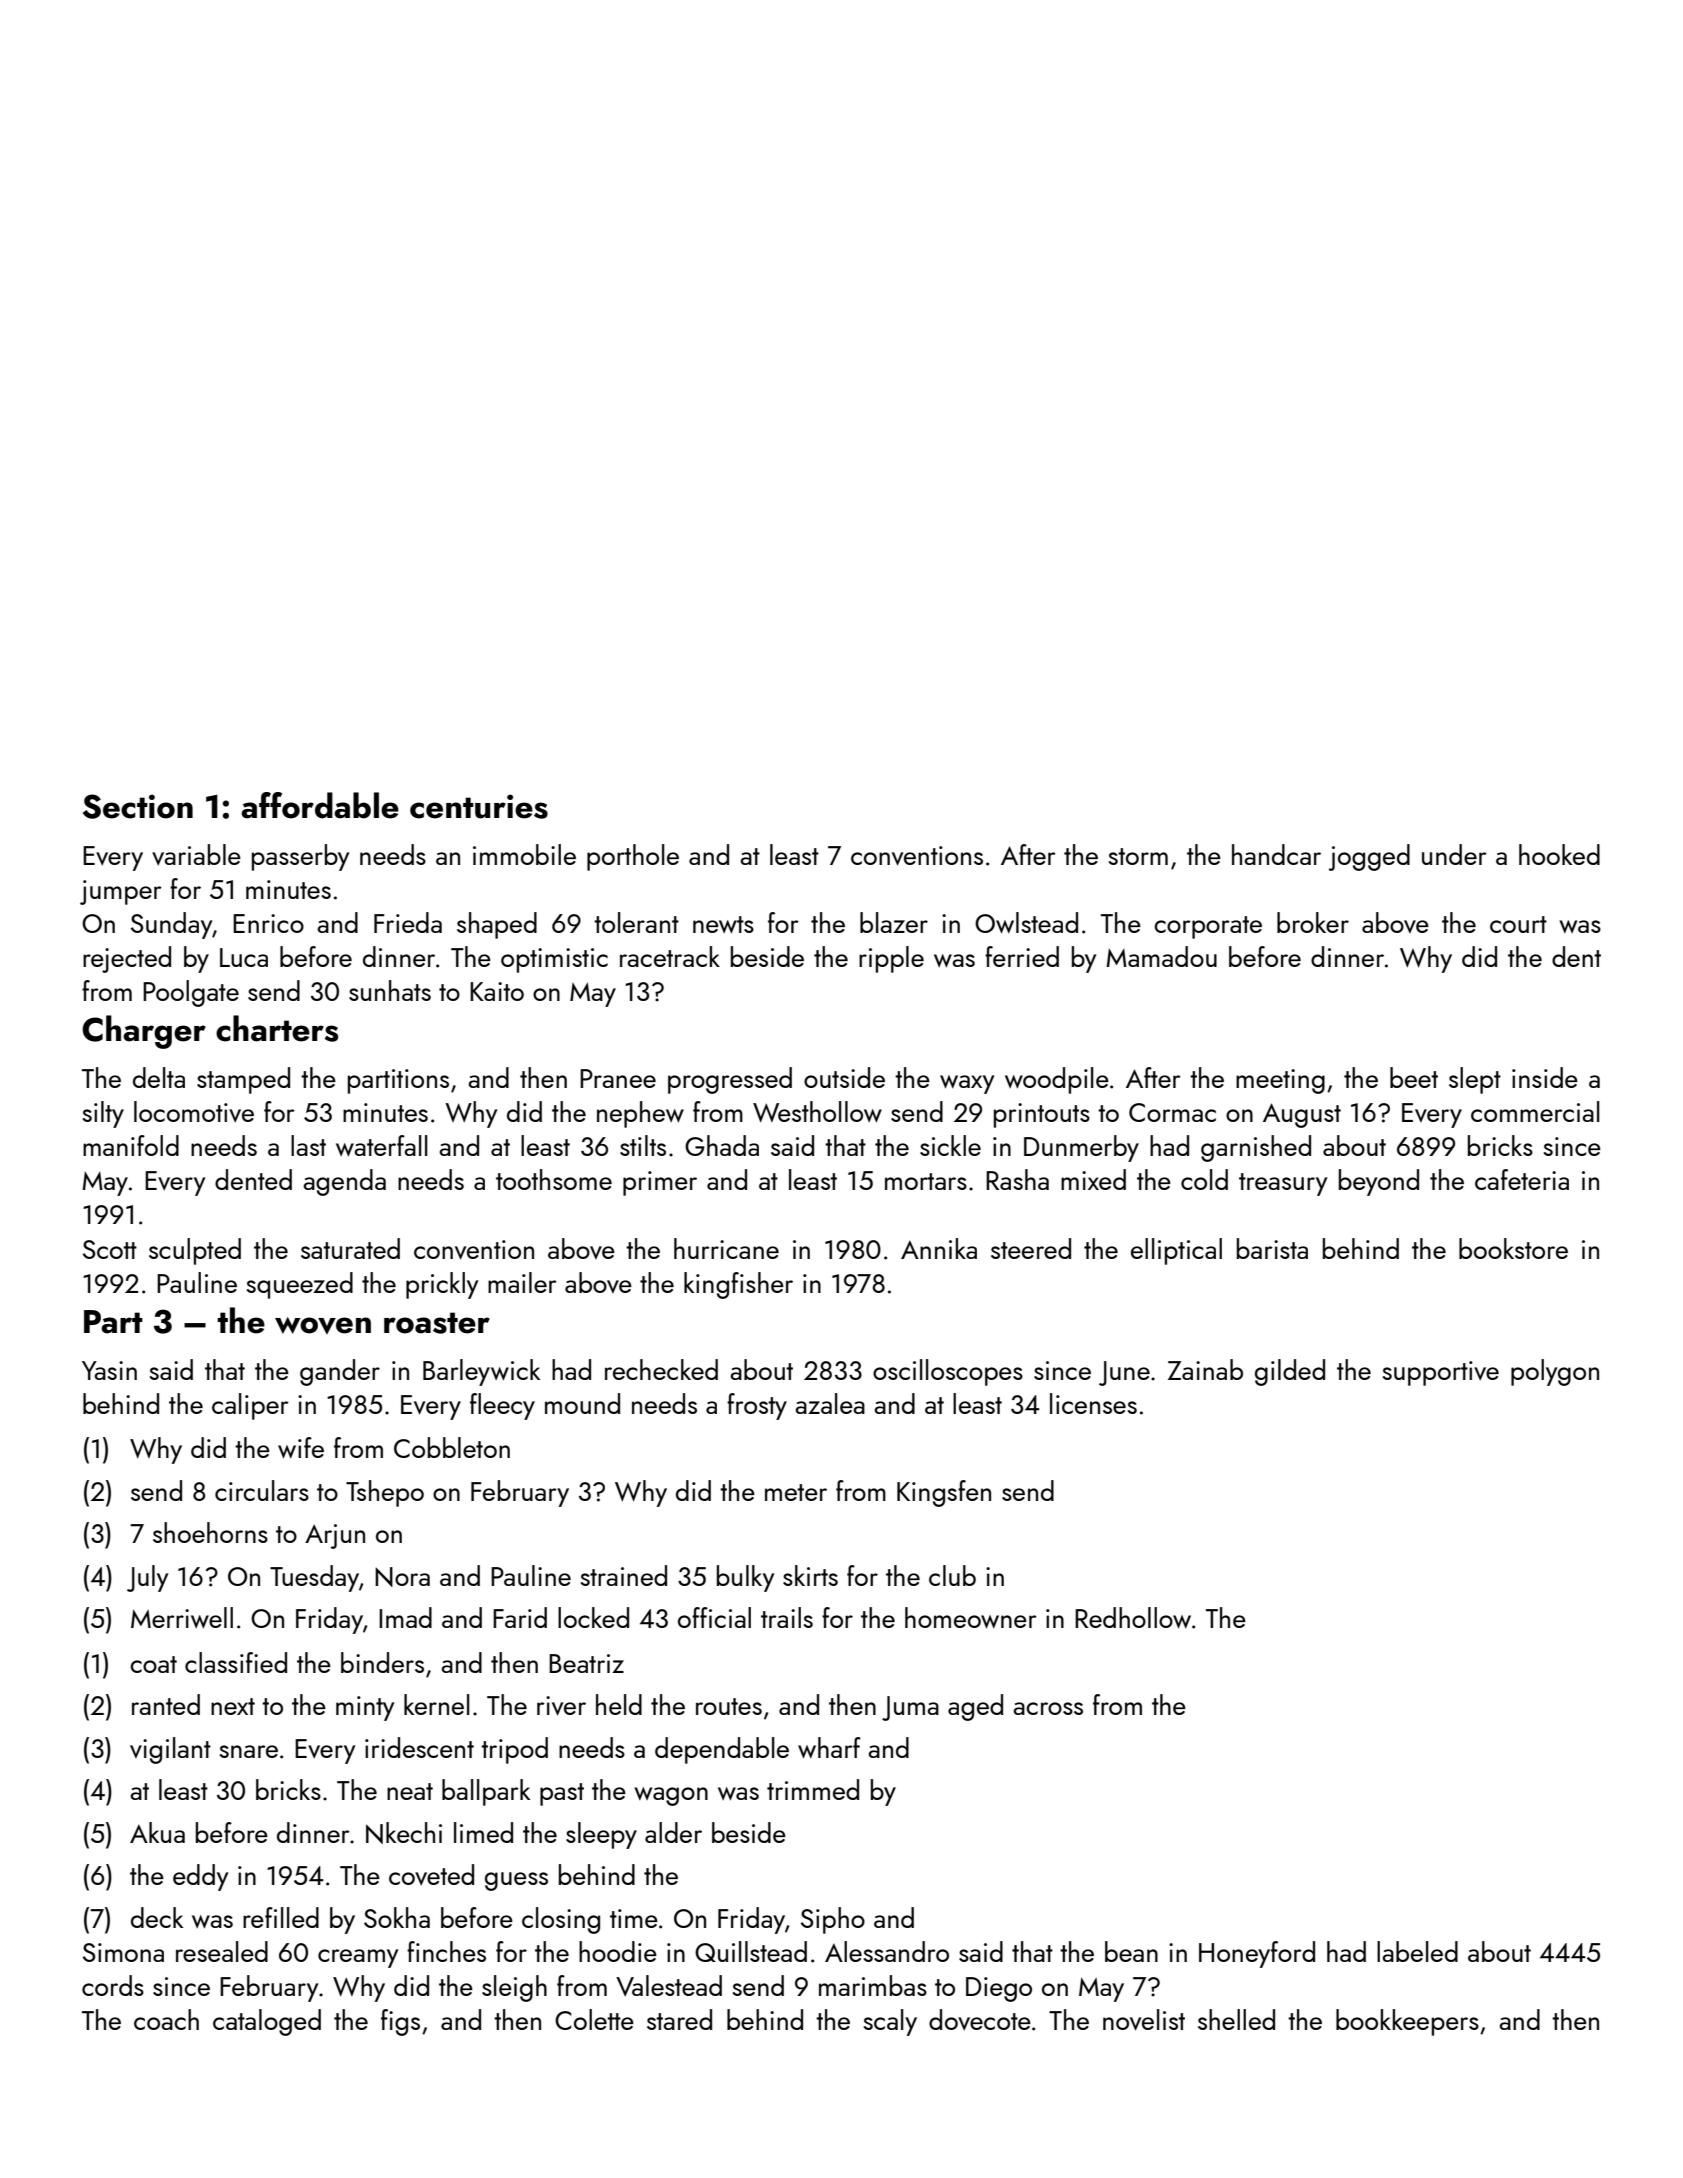 This page has height=2178, width=1683. What do you see at coordinates (1513, 1248) in the page?
I see `bookstore` at bounding box center [1513, 1248].
